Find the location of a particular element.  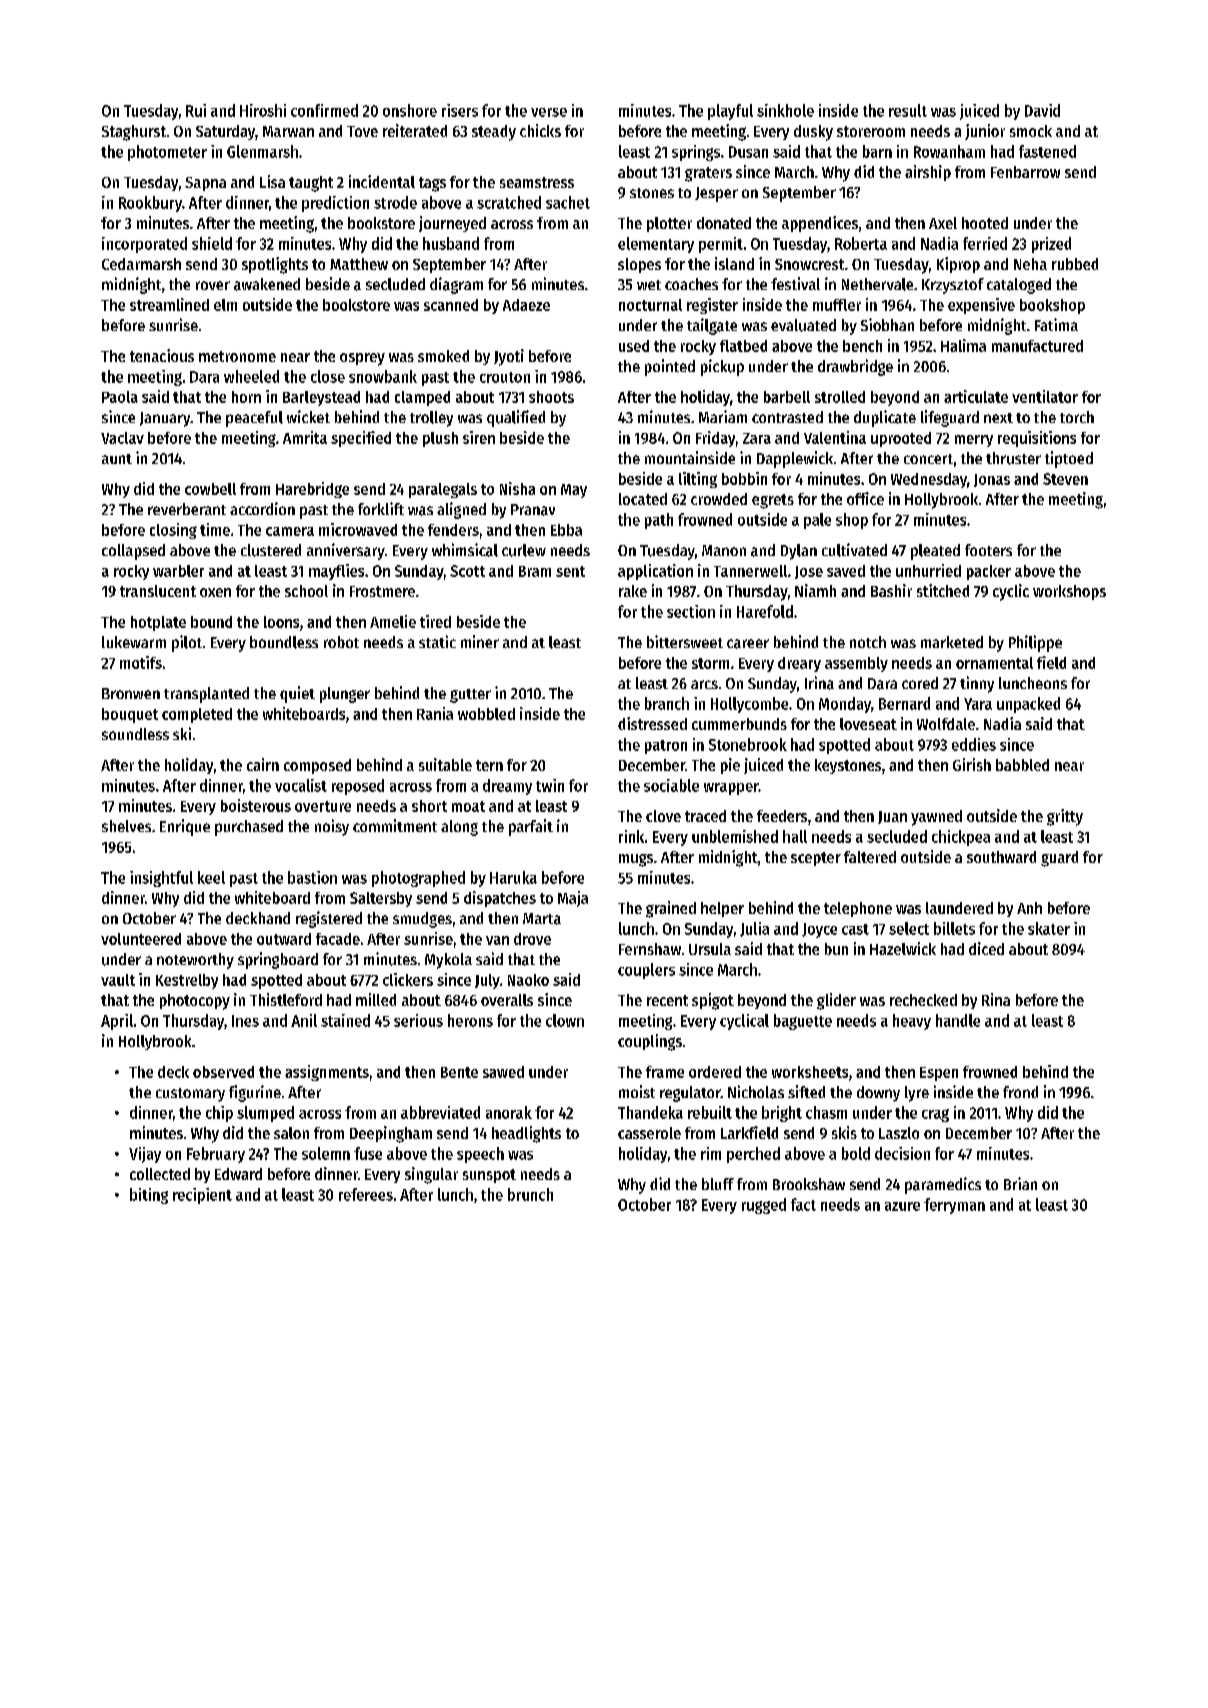

David is located at coordinates (1042, 110).
